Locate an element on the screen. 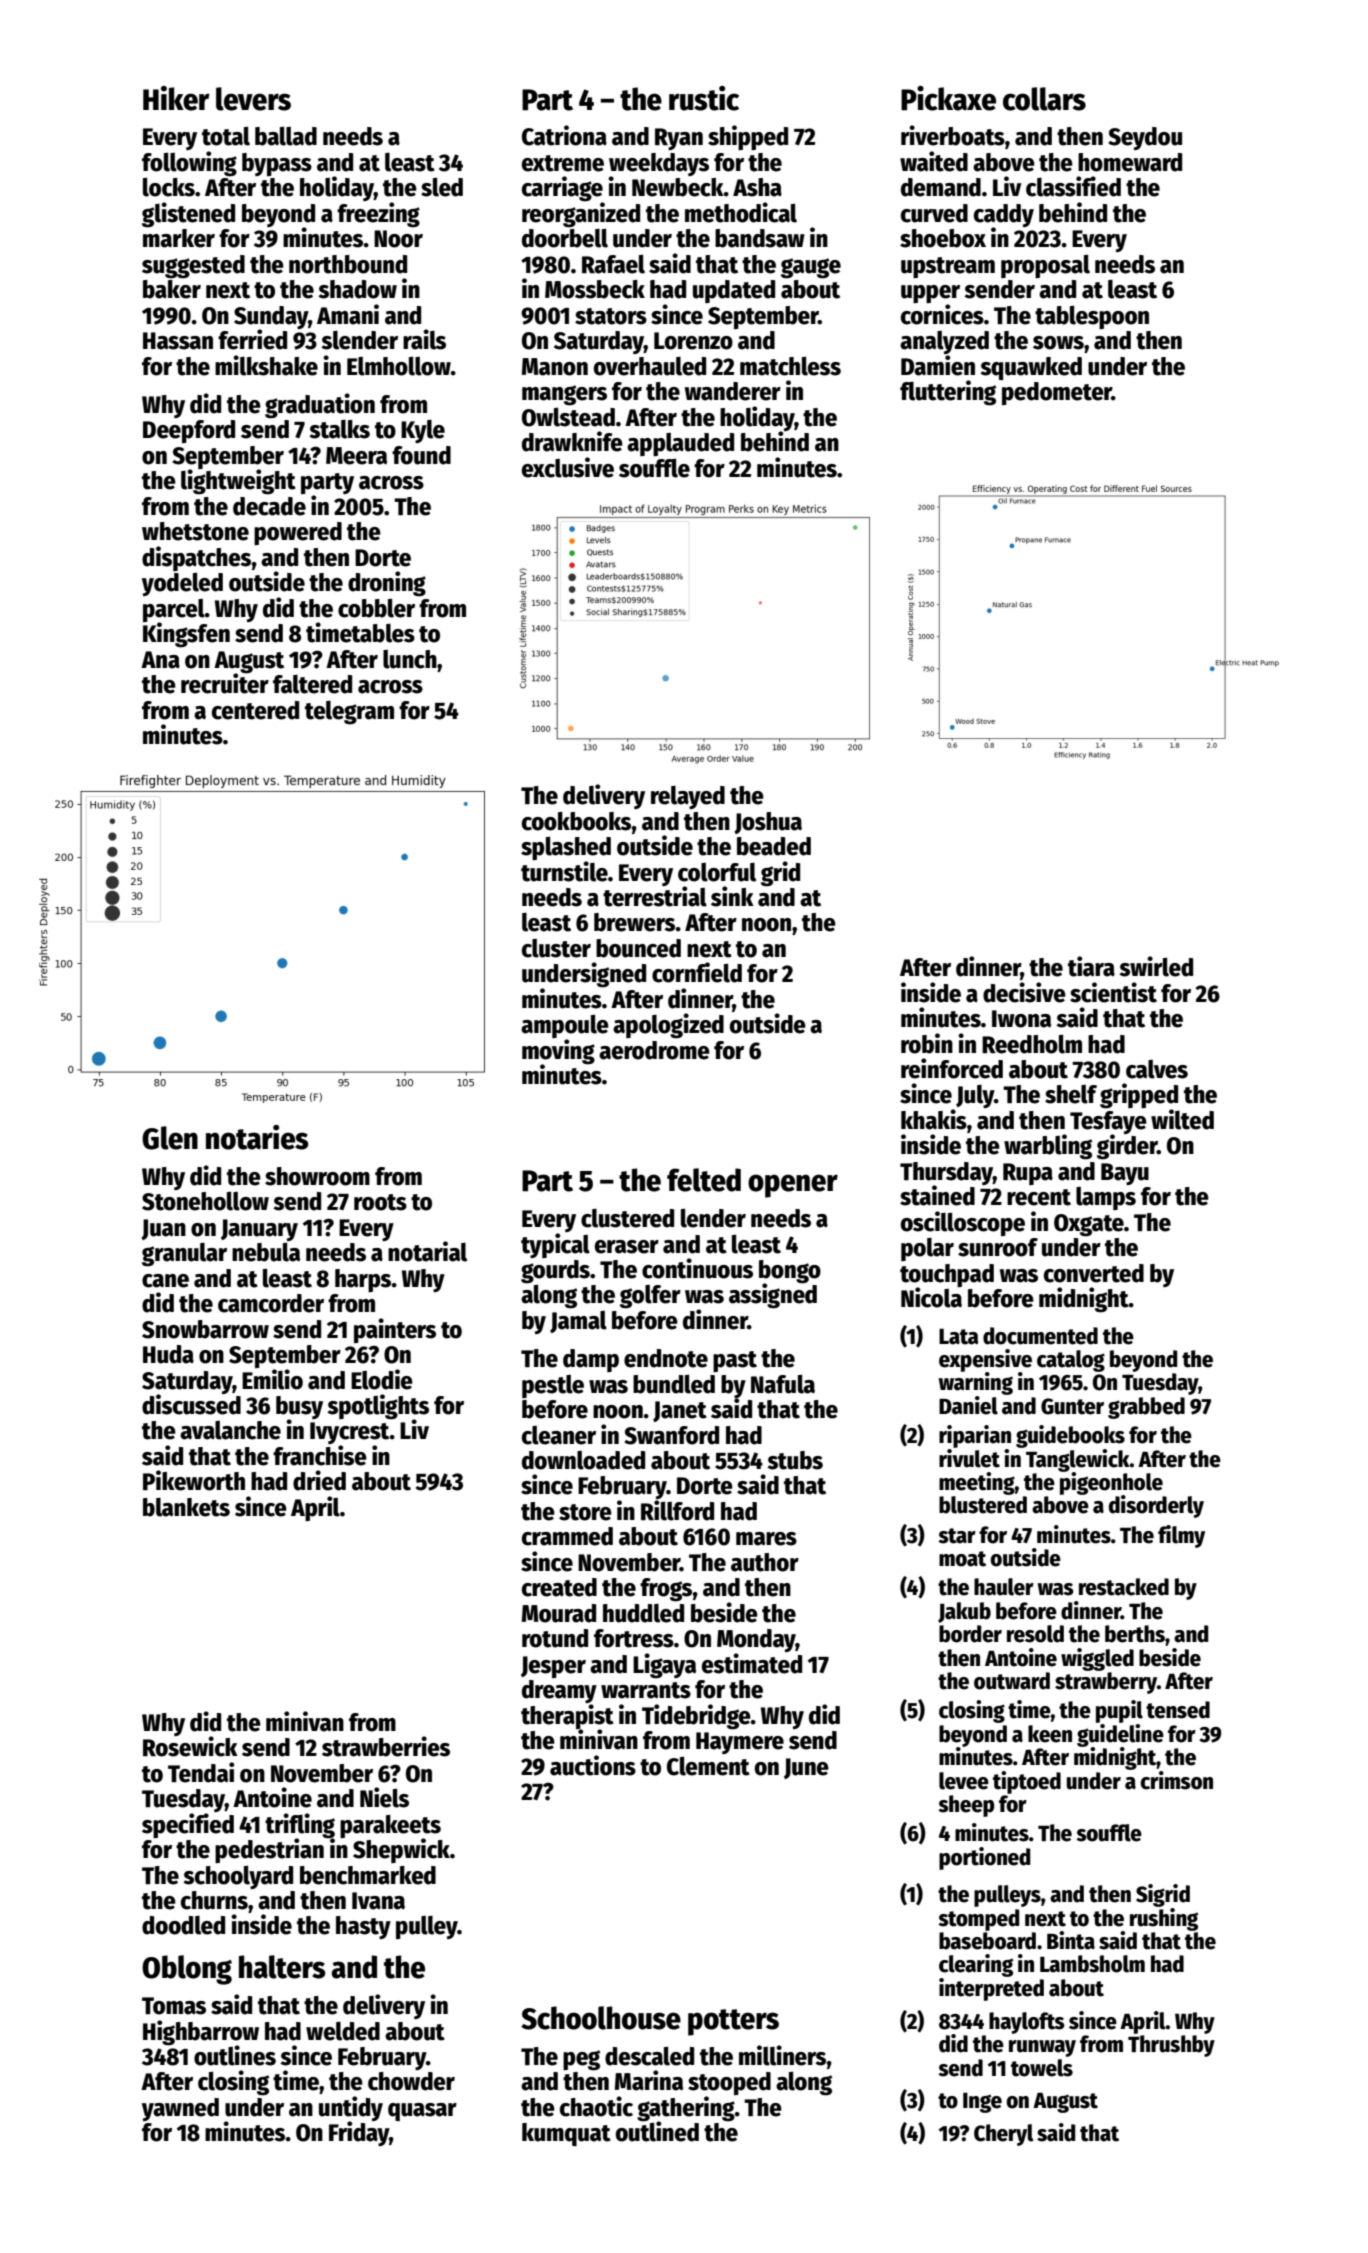 The image size is (1368, 2253). Hiker is located at coordinates (176, 98).
